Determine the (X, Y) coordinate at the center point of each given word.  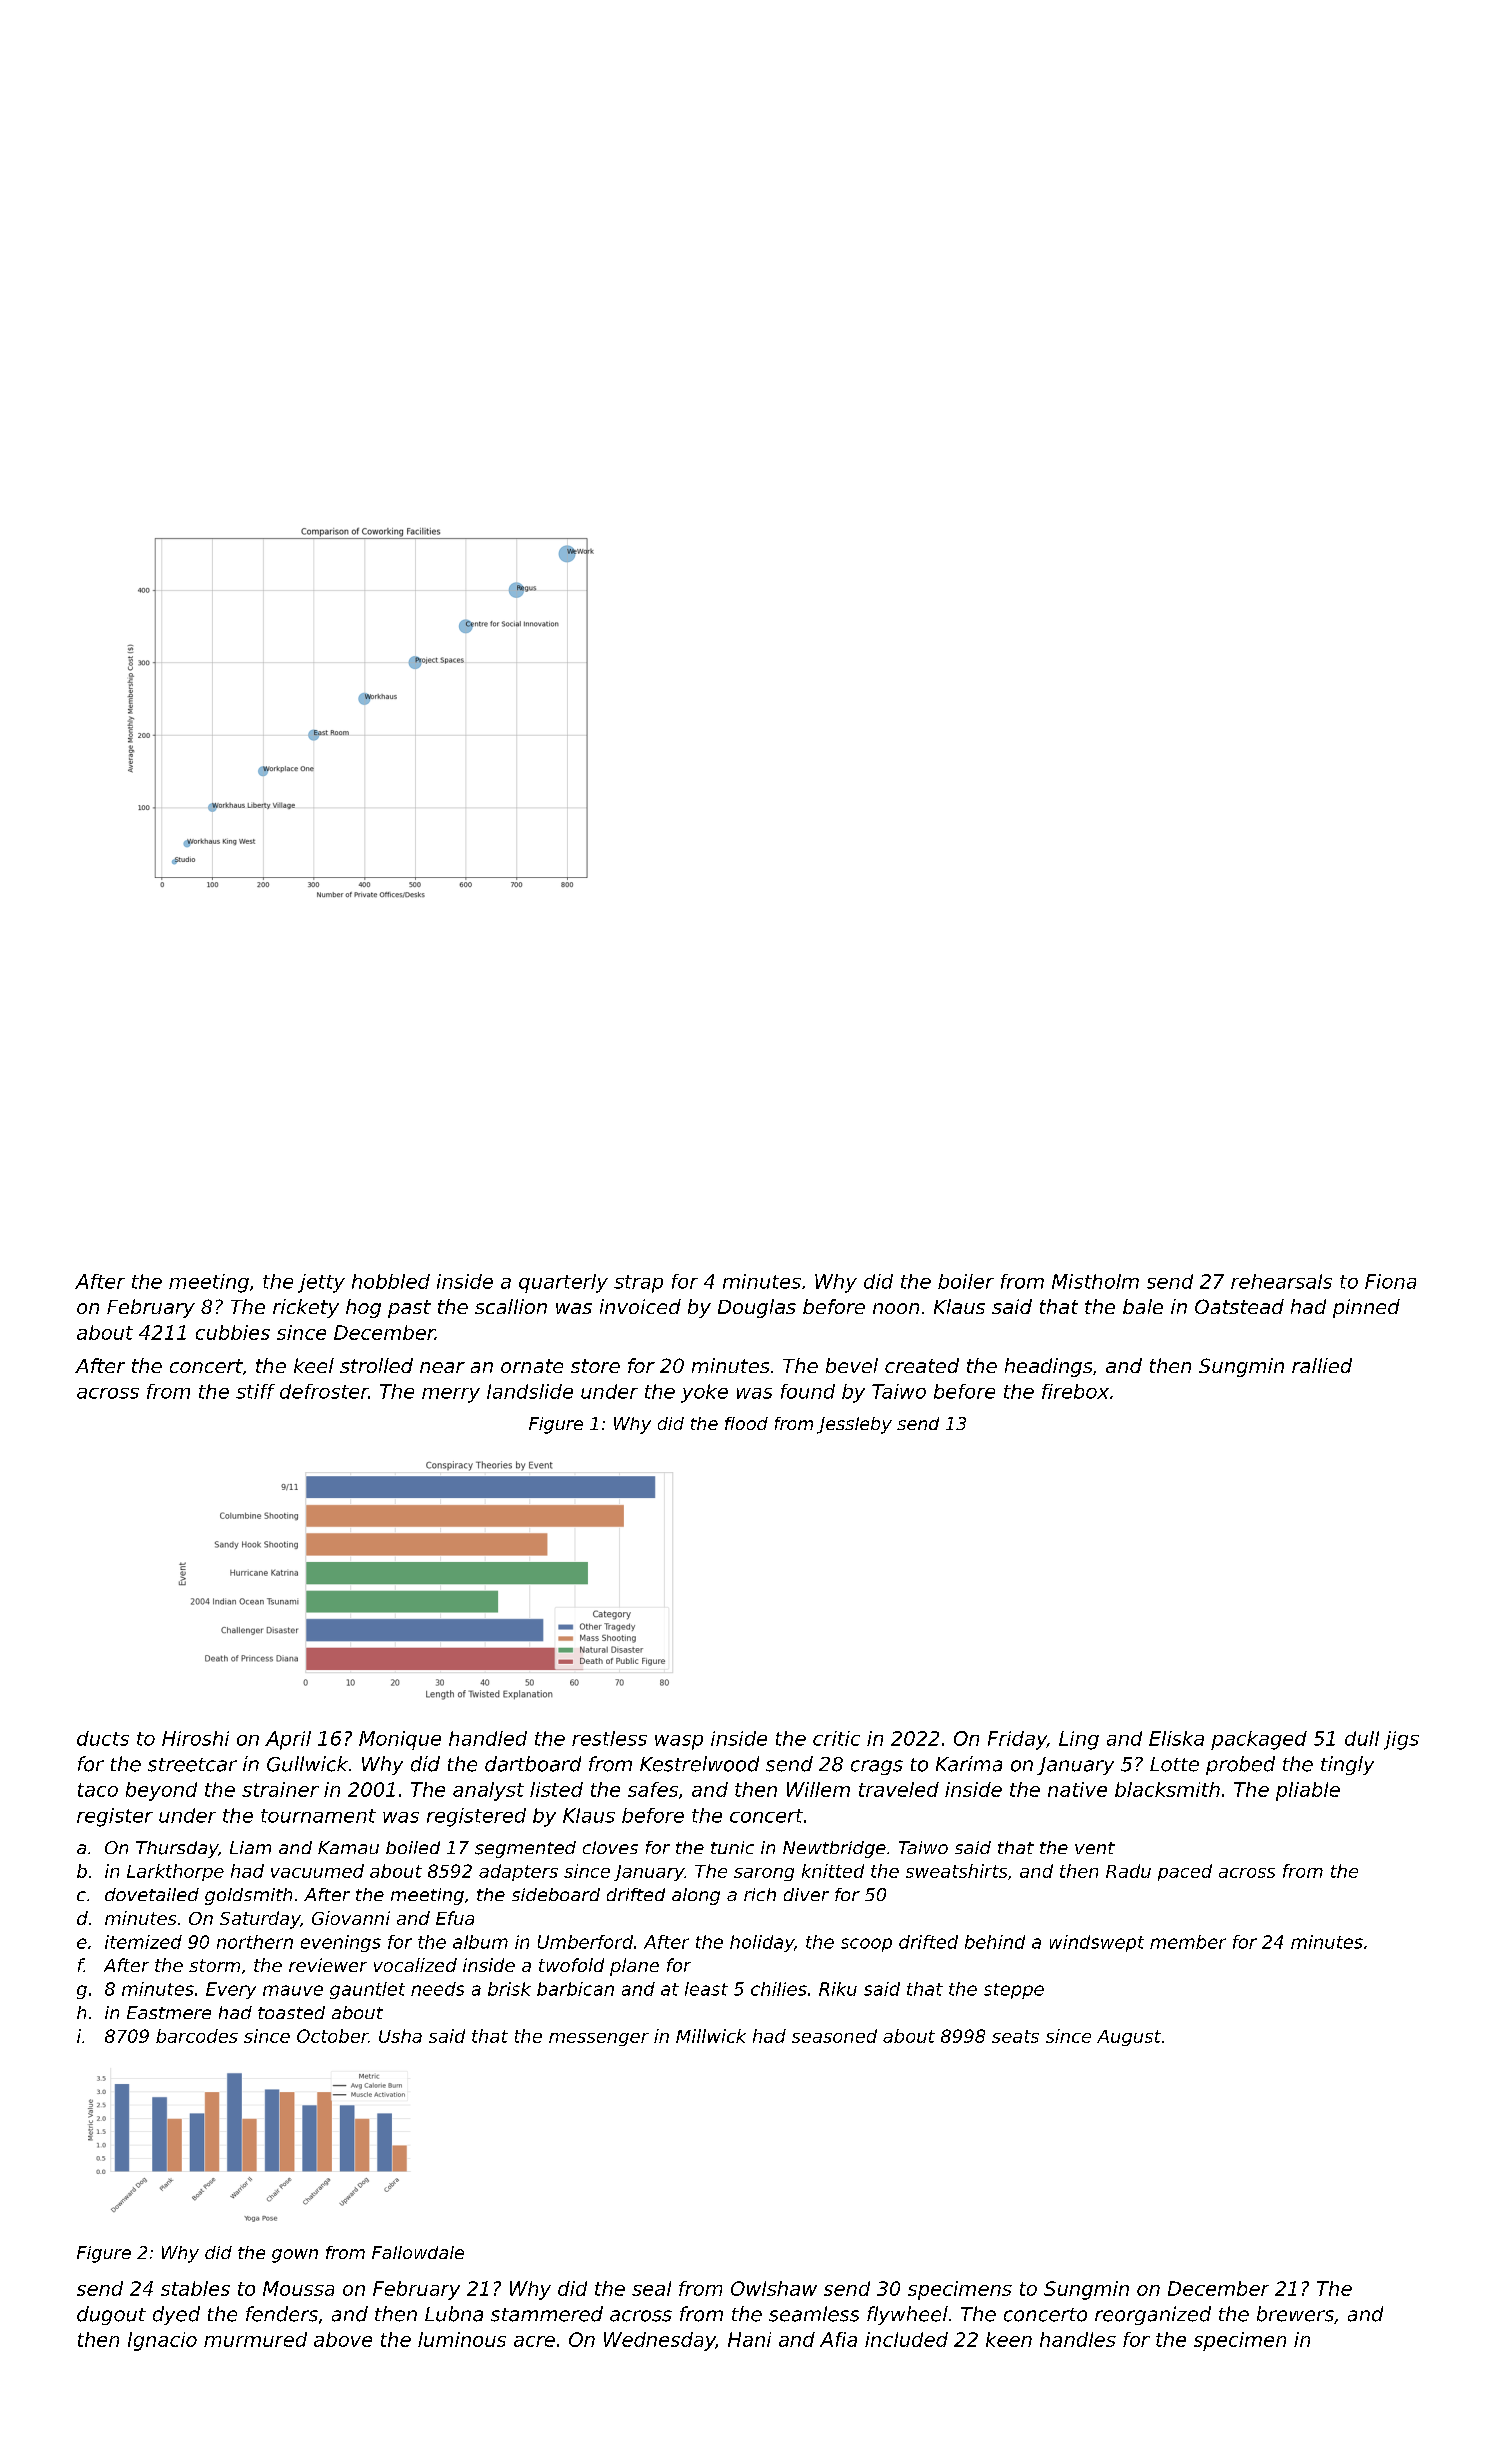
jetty (321, 1283)
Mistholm (1095, 1281)
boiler (966, 1281)
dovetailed (152, 1894)
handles (1078, 2339)
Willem (818, 1789)
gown (295, 2256)
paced (1185, 1872)
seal (651, 2288)
